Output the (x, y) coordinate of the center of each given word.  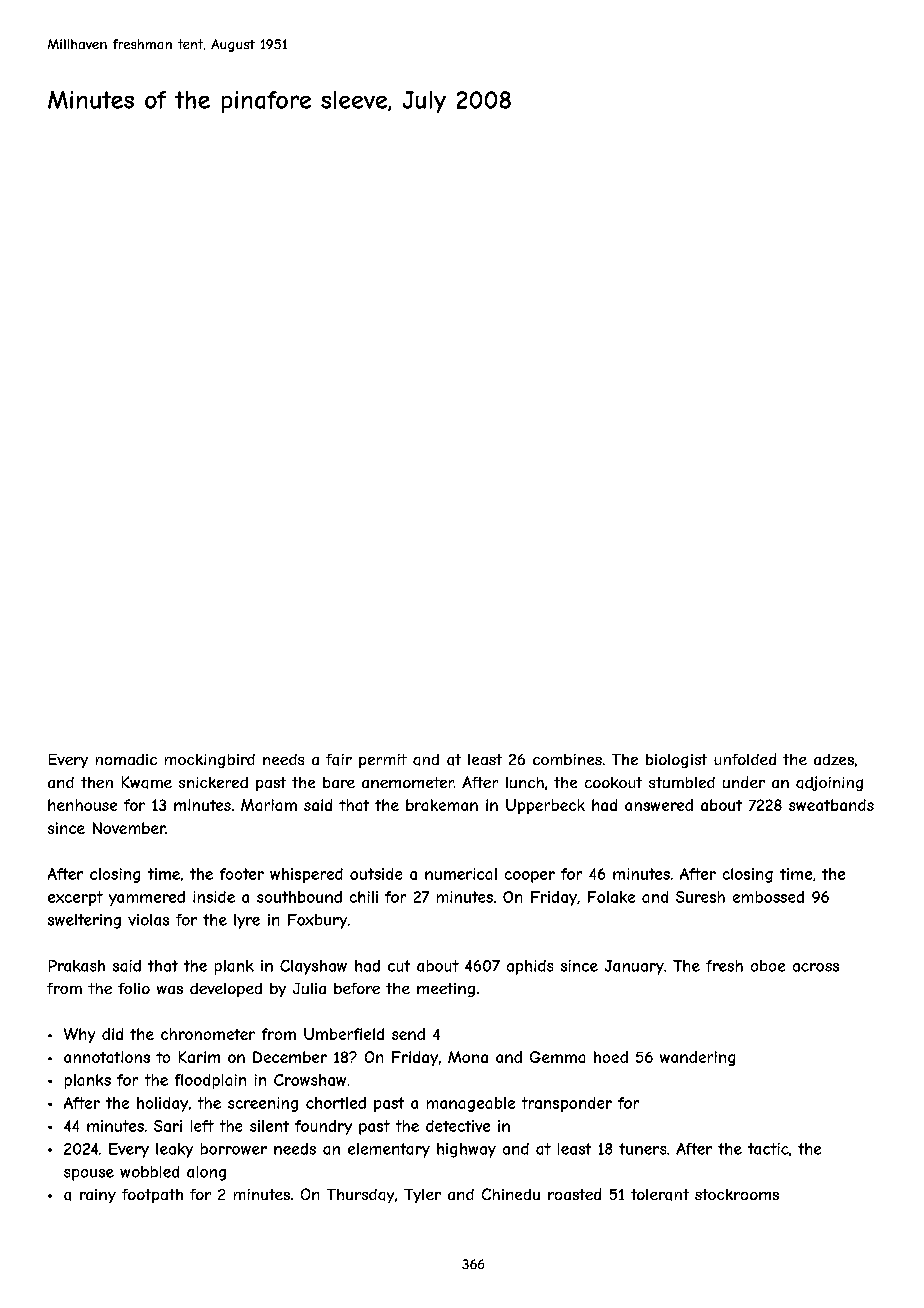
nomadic (126, 759)
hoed (611, 1057)
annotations (107, 1057)
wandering (697, 1058)
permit (383, 761)
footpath (152, 1196)
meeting (446, 990)
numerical (461, 874)
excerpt (75, 898)
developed (226, 990)
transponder (567, 1104)
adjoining (829, 783)
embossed (768, 897)
